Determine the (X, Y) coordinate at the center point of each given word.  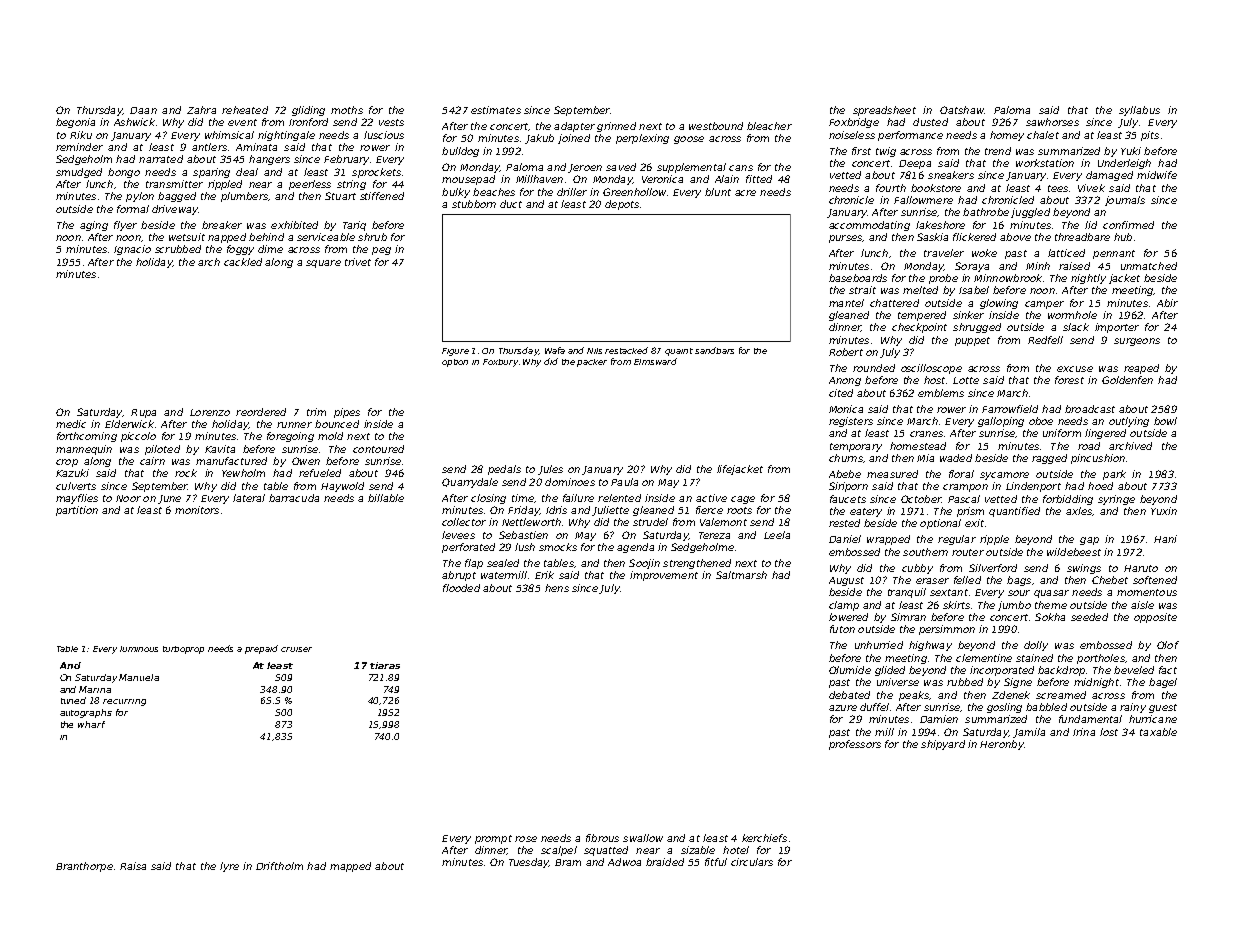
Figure (455, 352)
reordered (261, 412)
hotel (736, 850)
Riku (81, 135)
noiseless (852, 135)
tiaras (385, 665)
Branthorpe (84, 867)
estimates (496, 110)
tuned (73, 700)
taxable (1158, 732)
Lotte (966, 380)
